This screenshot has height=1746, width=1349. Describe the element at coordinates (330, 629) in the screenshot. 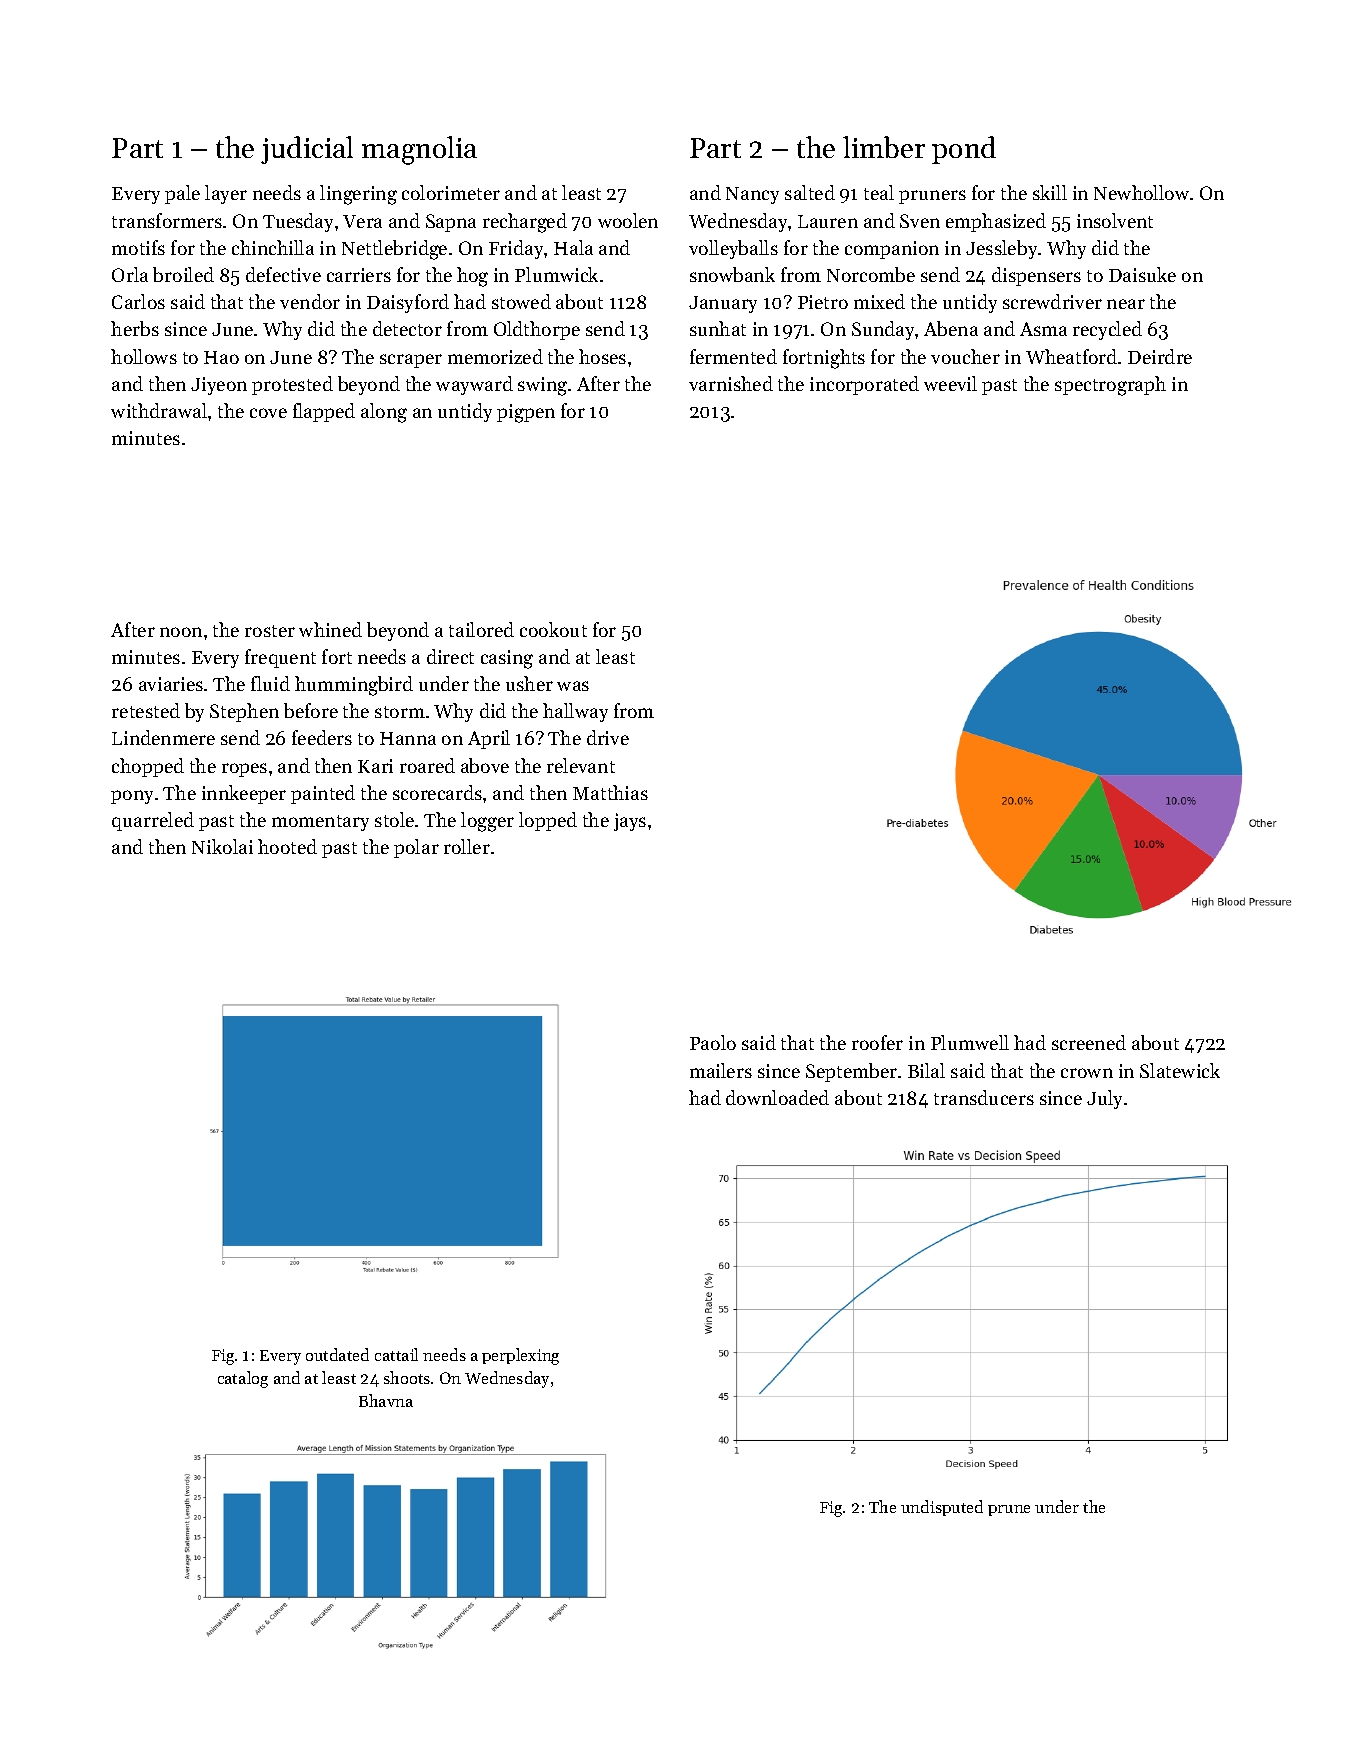

I see `whined` at that location.
